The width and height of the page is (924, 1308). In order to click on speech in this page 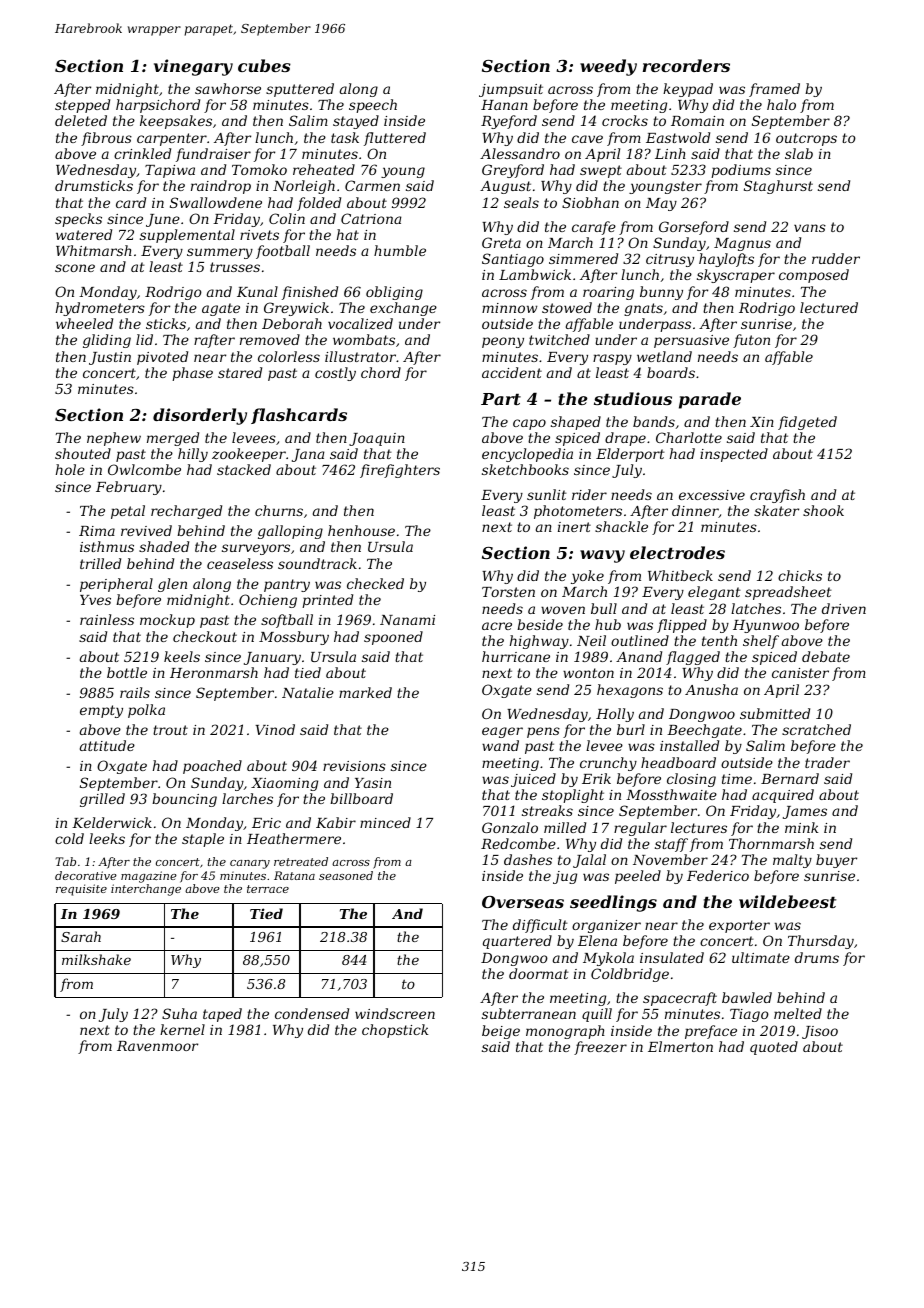, I will do `click(373, 106)`.
